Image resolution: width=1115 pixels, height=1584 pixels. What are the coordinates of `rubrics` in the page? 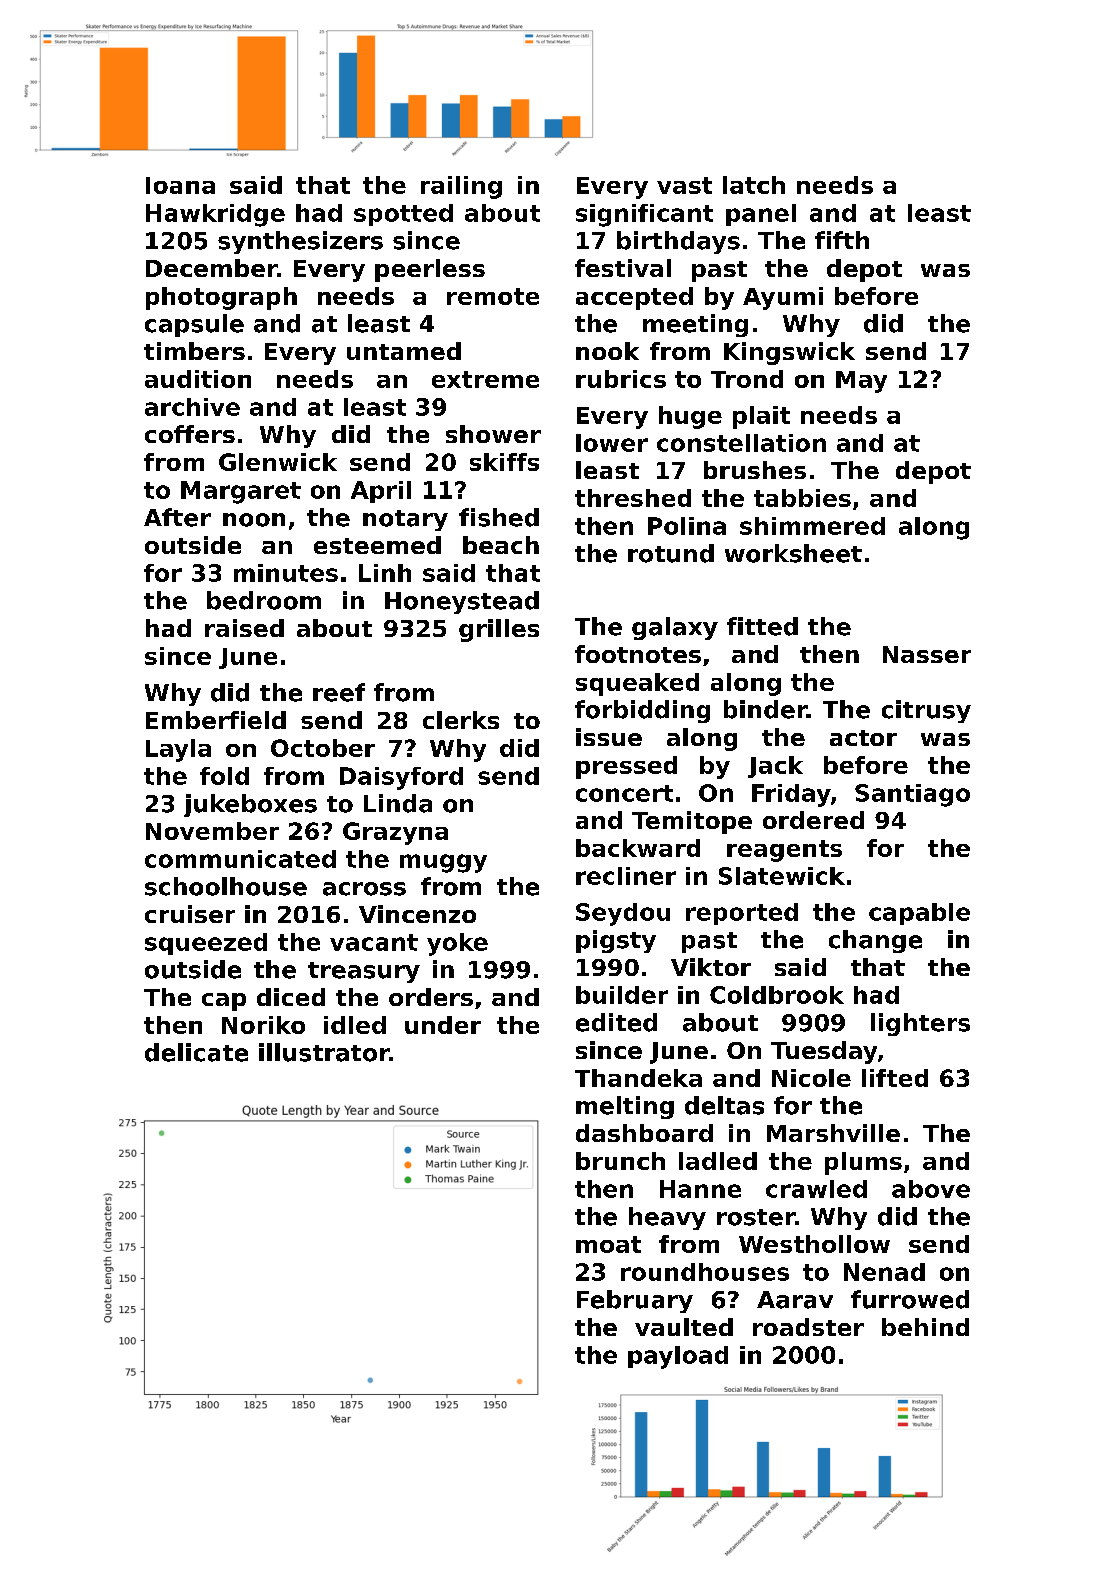 It's located at (621, 379).
